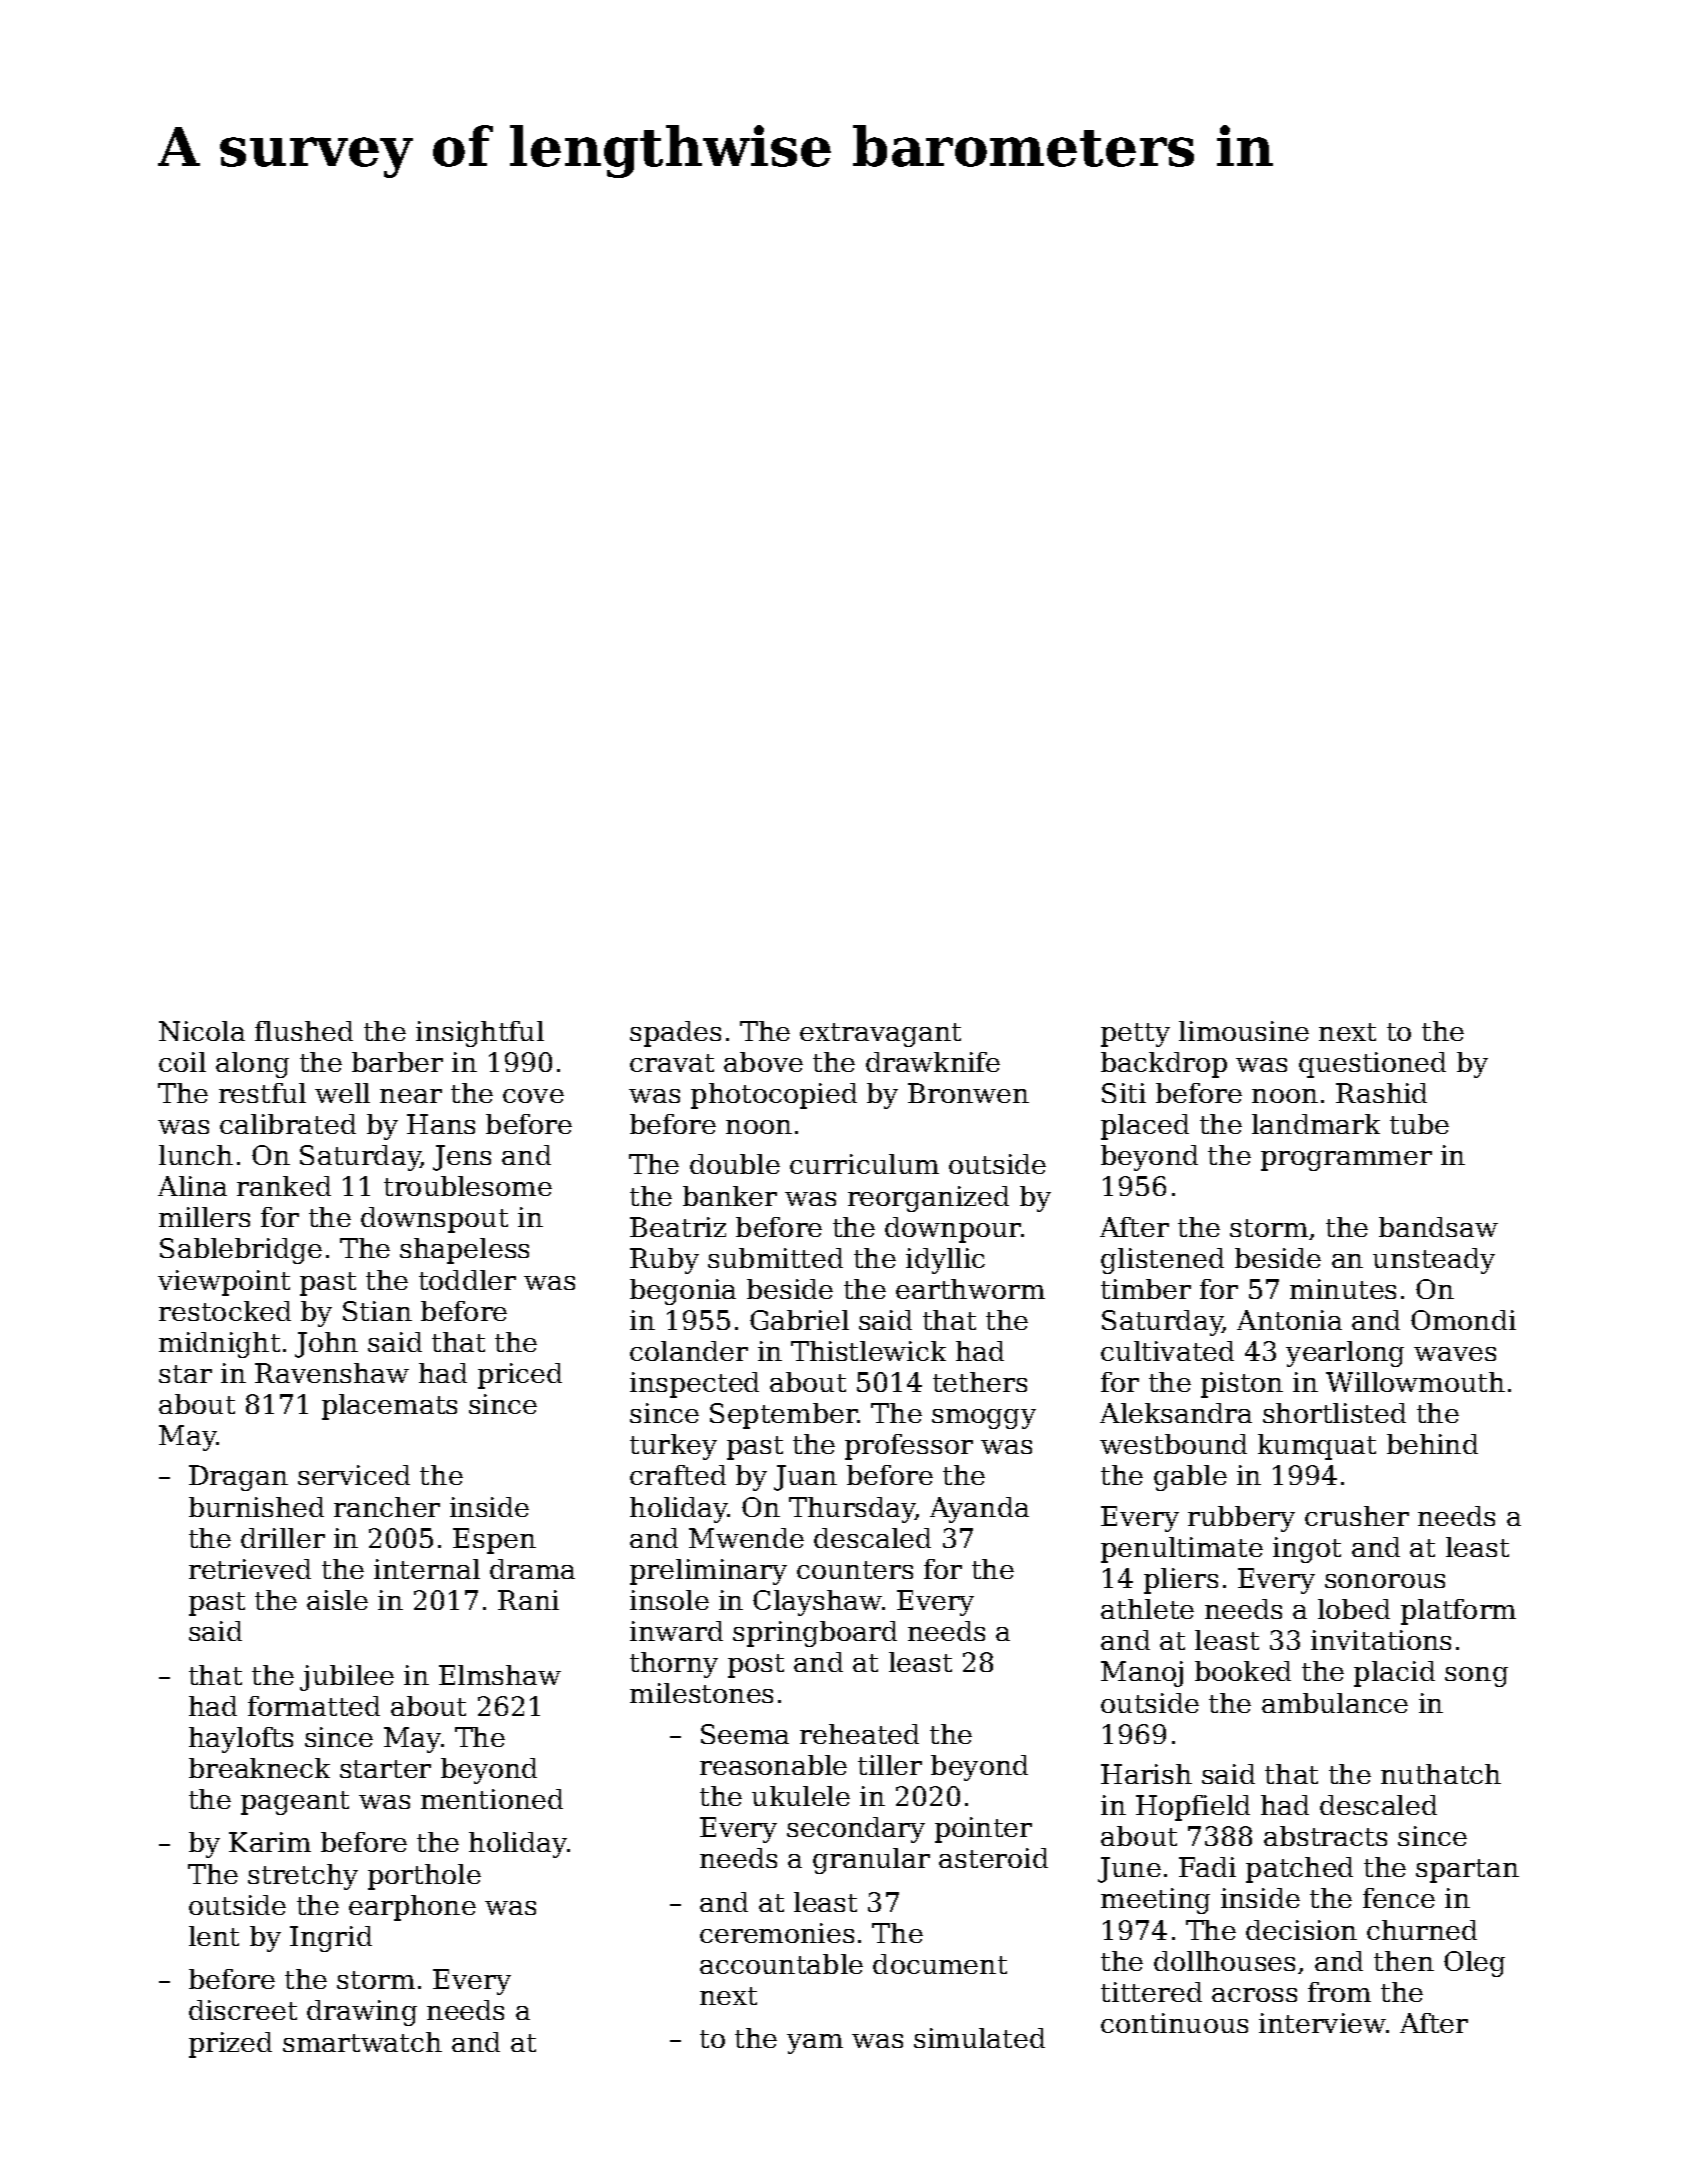  What do you see at coordinates (855, 1570) in the page?
I see `counters` at bounding box center [855, 1570].
